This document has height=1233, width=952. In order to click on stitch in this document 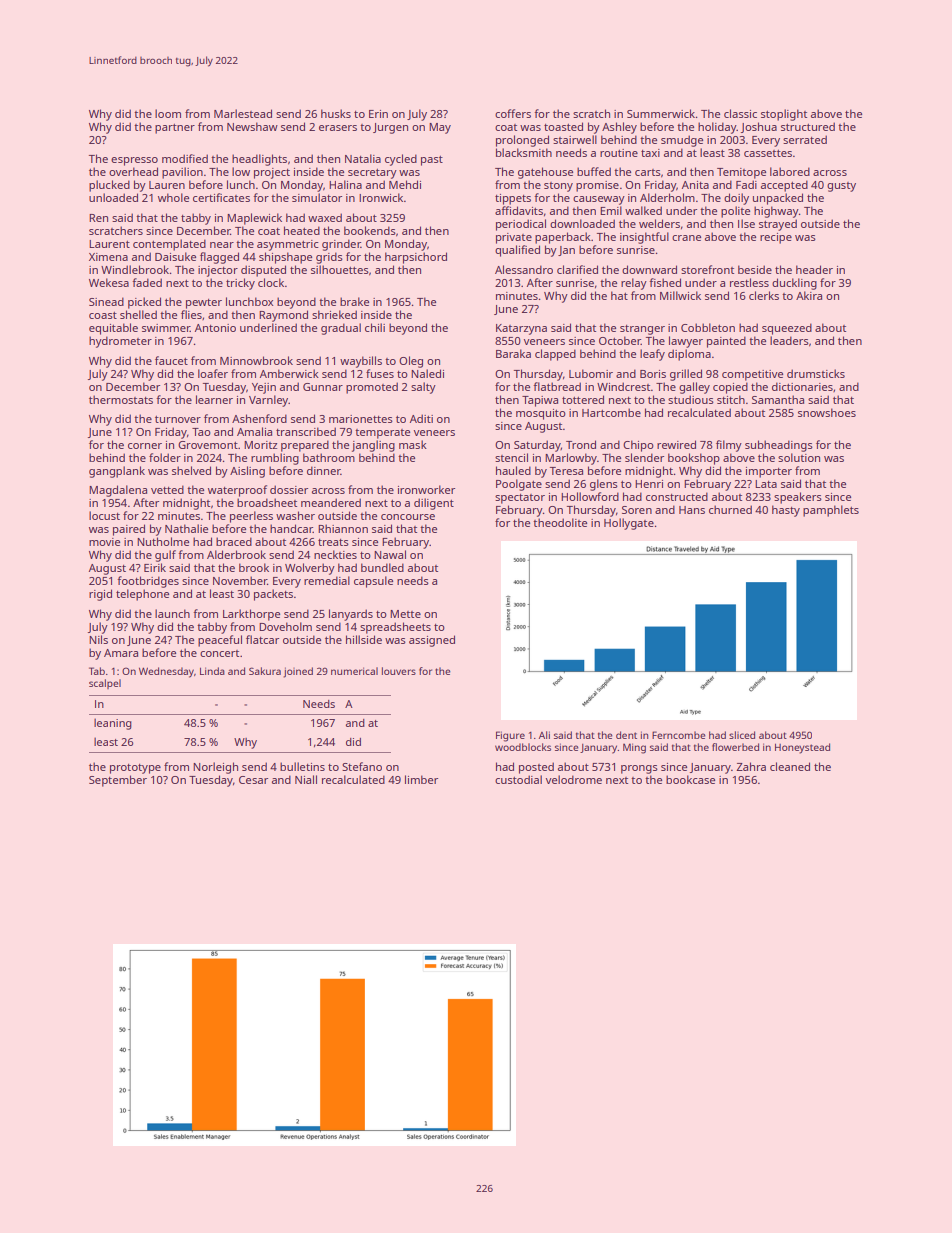, I will do `click(731, 399)`.
